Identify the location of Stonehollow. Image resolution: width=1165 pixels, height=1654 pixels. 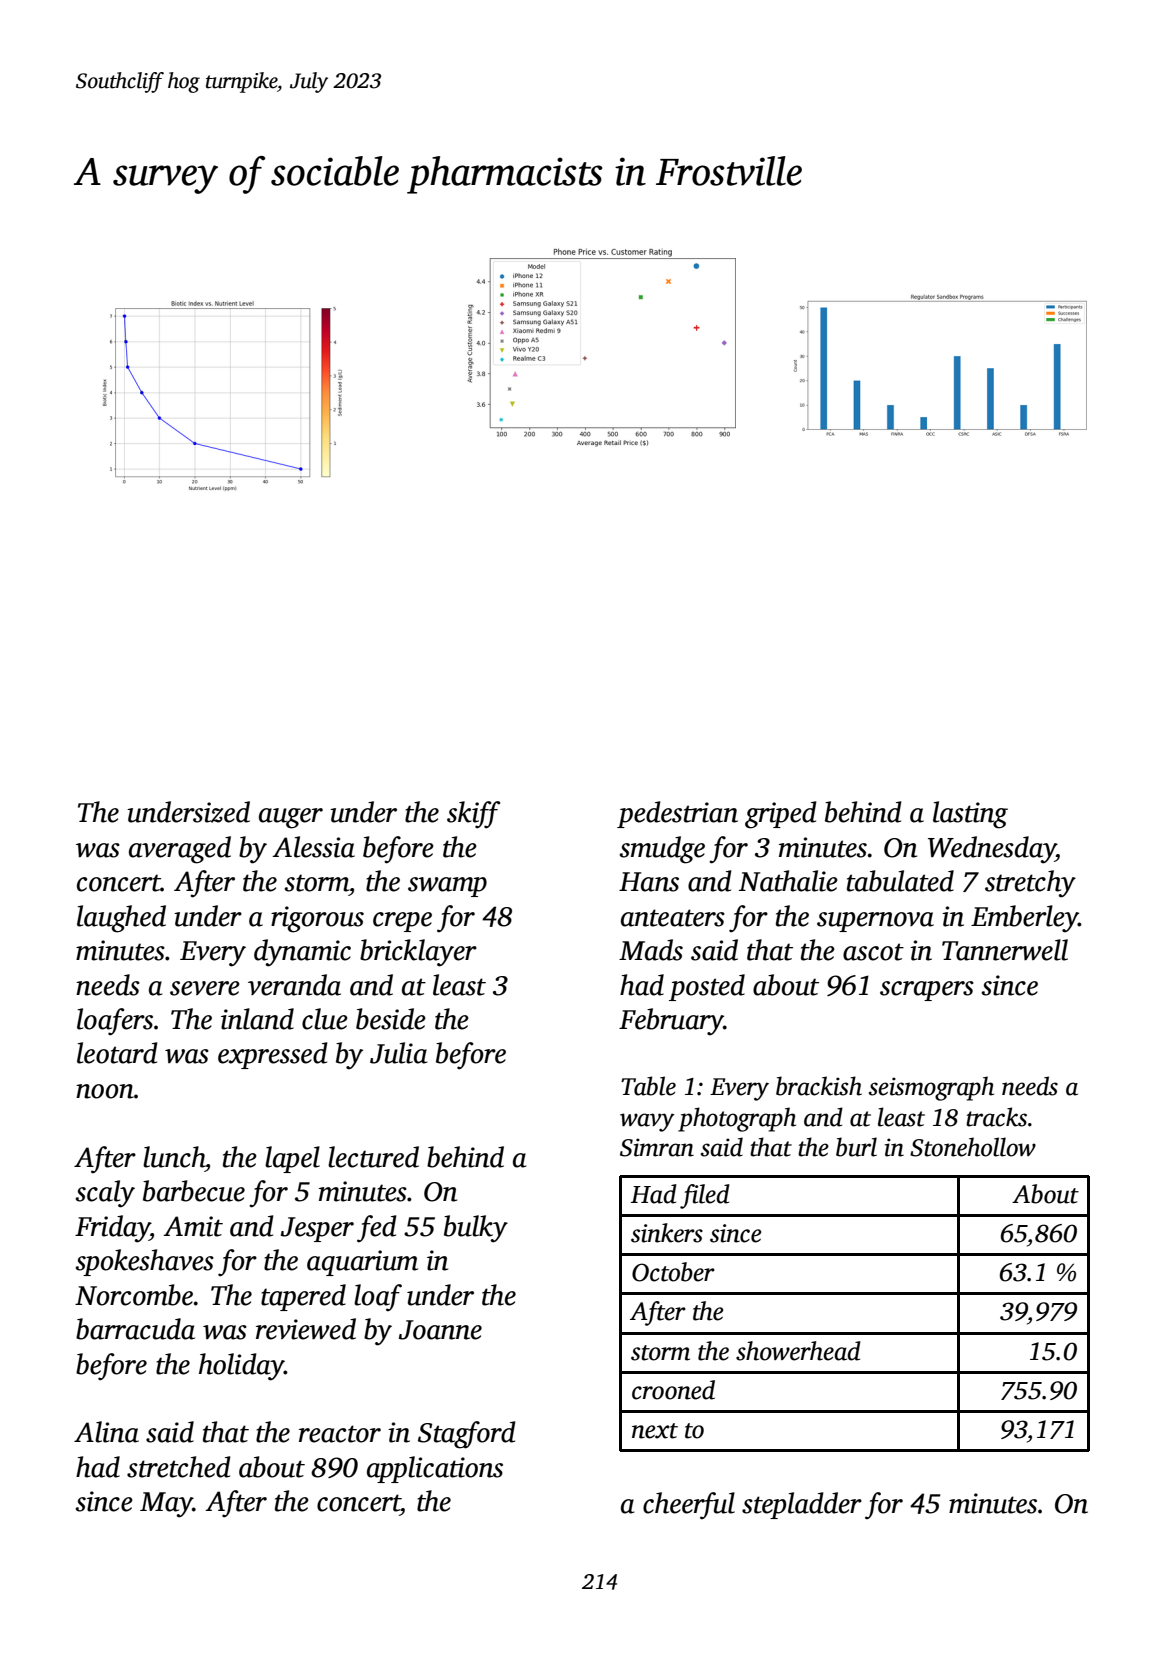
(973, 1147).
